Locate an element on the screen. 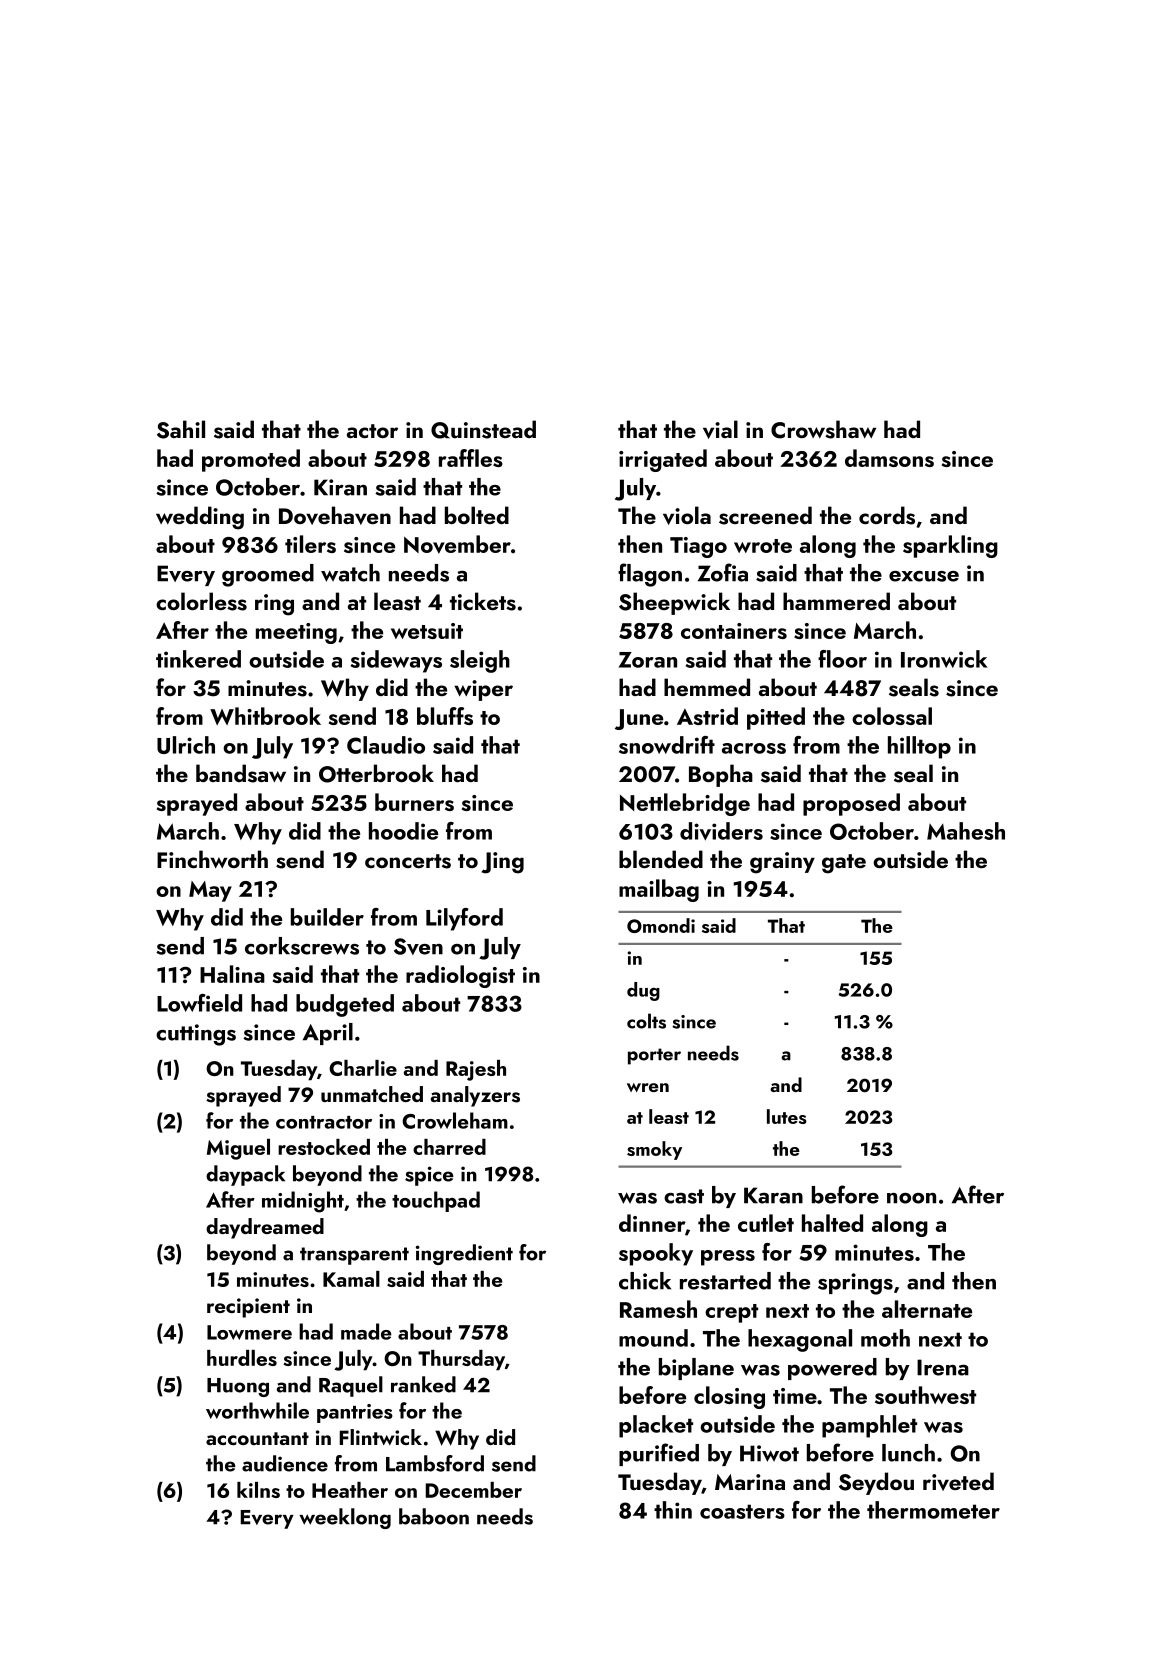 This screenshot has width=1165, height=1654. recipient is located at coordinates (248, 1308).
